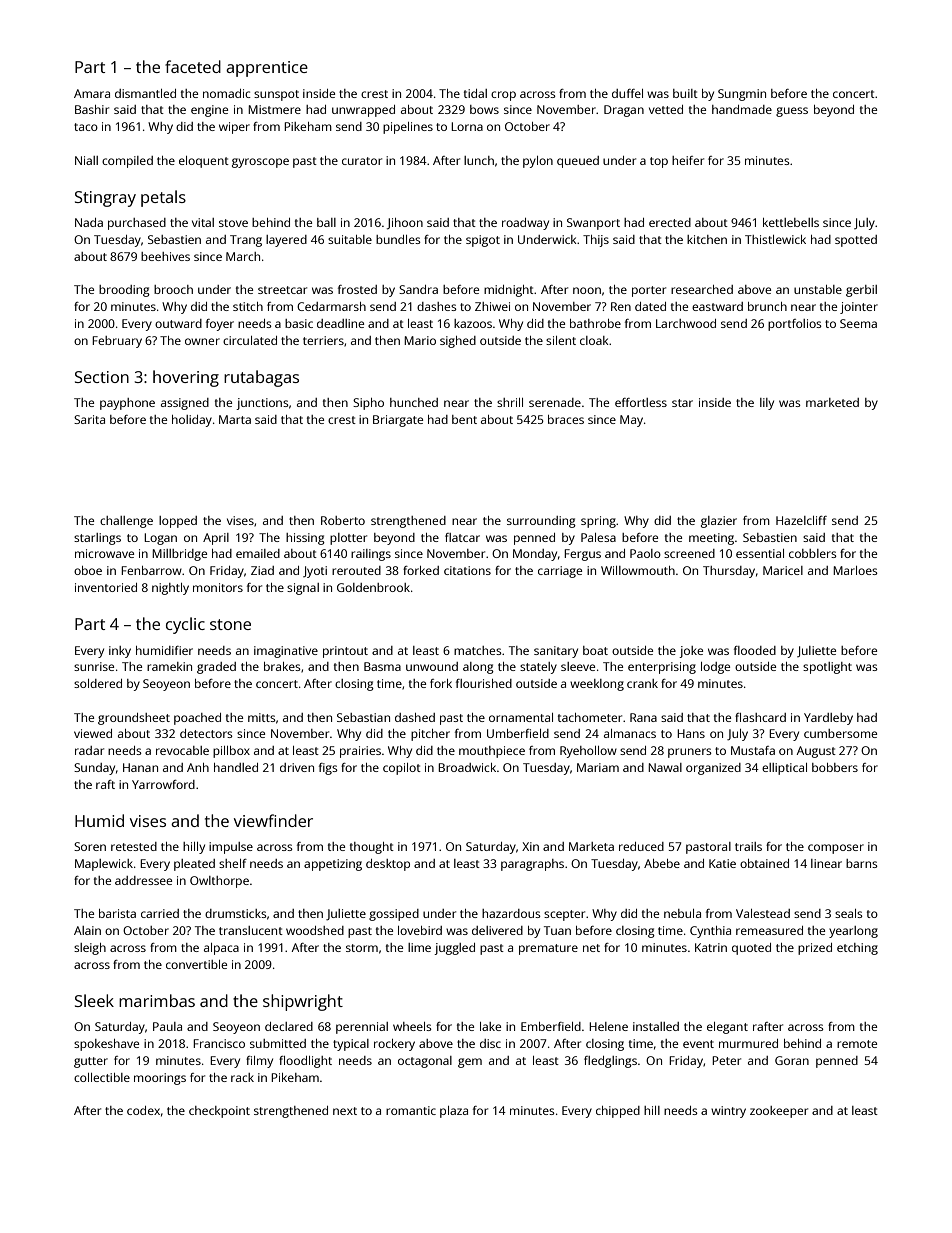 The image size is (952, 1233). Describe the element at coordinates (371, 555) in the page. I see `railings` at that location.
